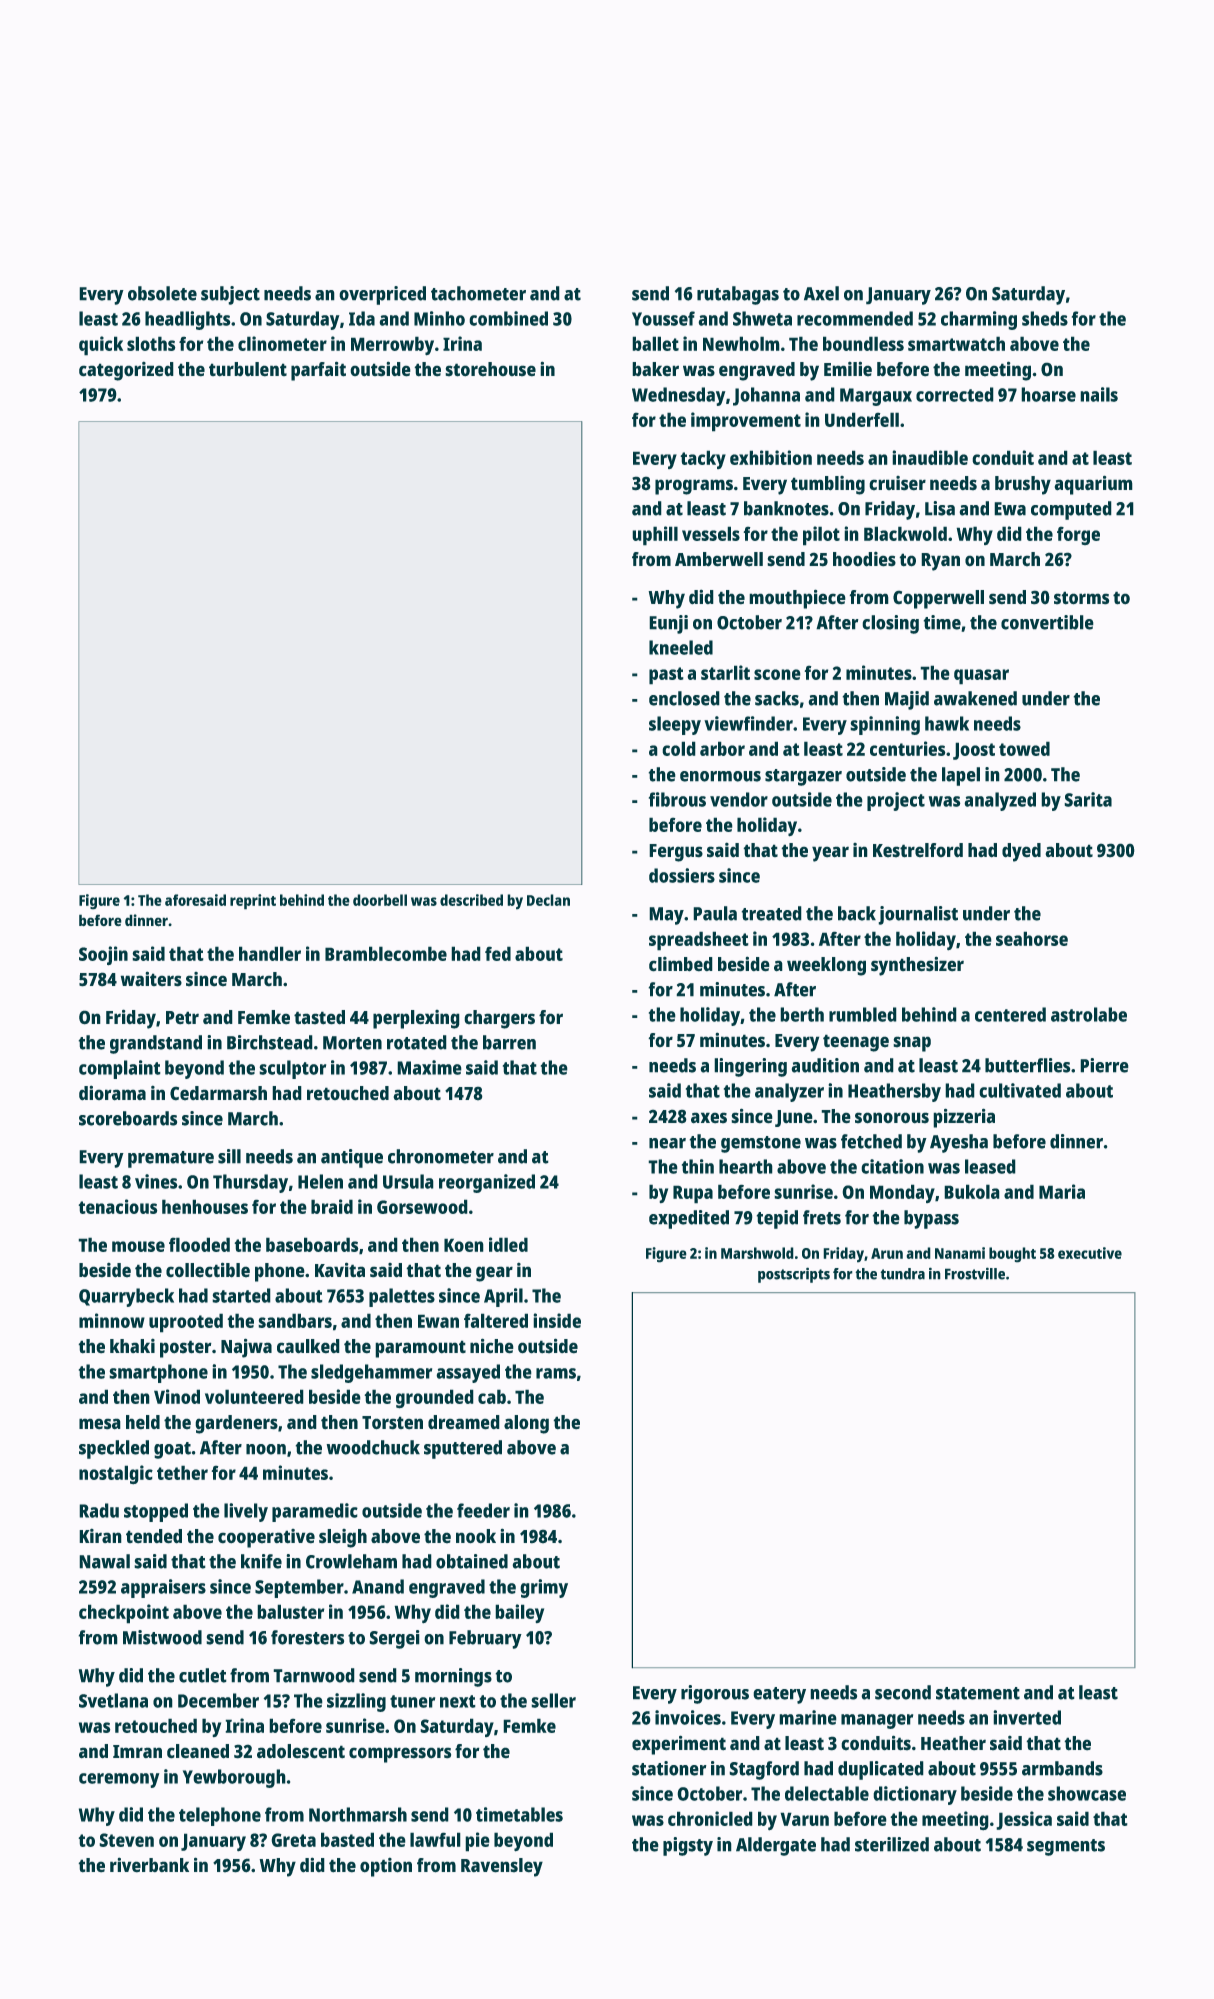 This image has height=1999, width=1214. I want to click on climbed, so click(681, 964).
